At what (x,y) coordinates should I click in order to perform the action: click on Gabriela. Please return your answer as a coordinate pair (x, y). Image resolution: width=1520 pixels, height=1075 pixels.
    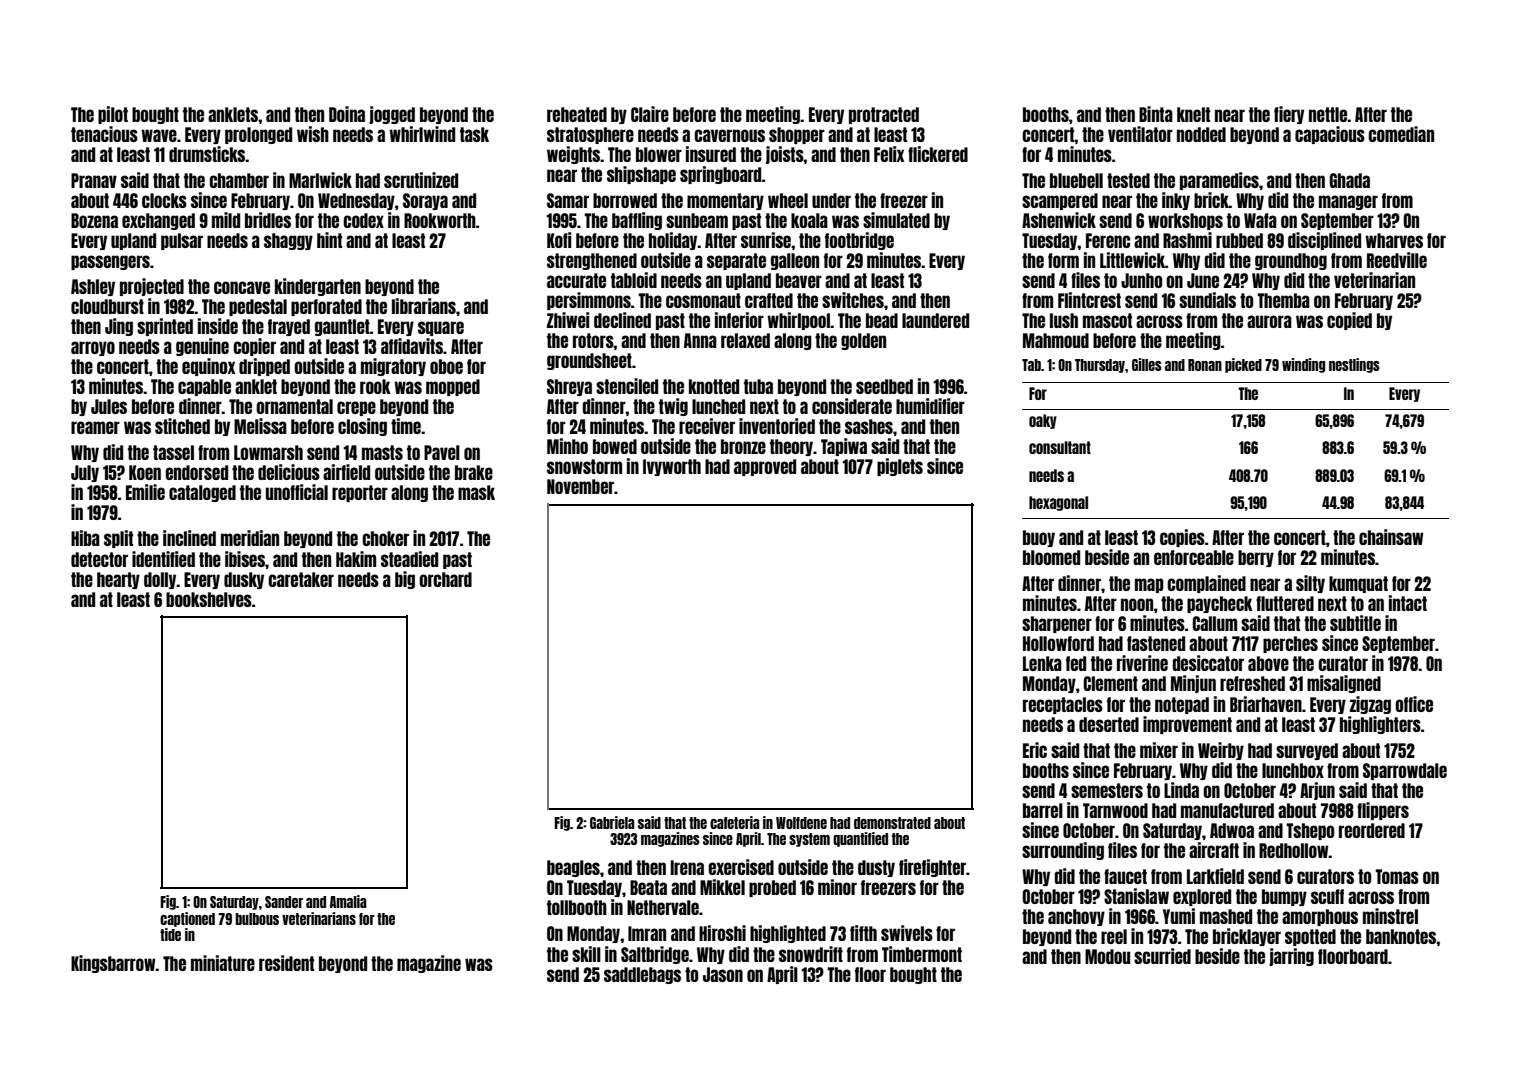
    Looking at the image, I should click on (612, 822).
